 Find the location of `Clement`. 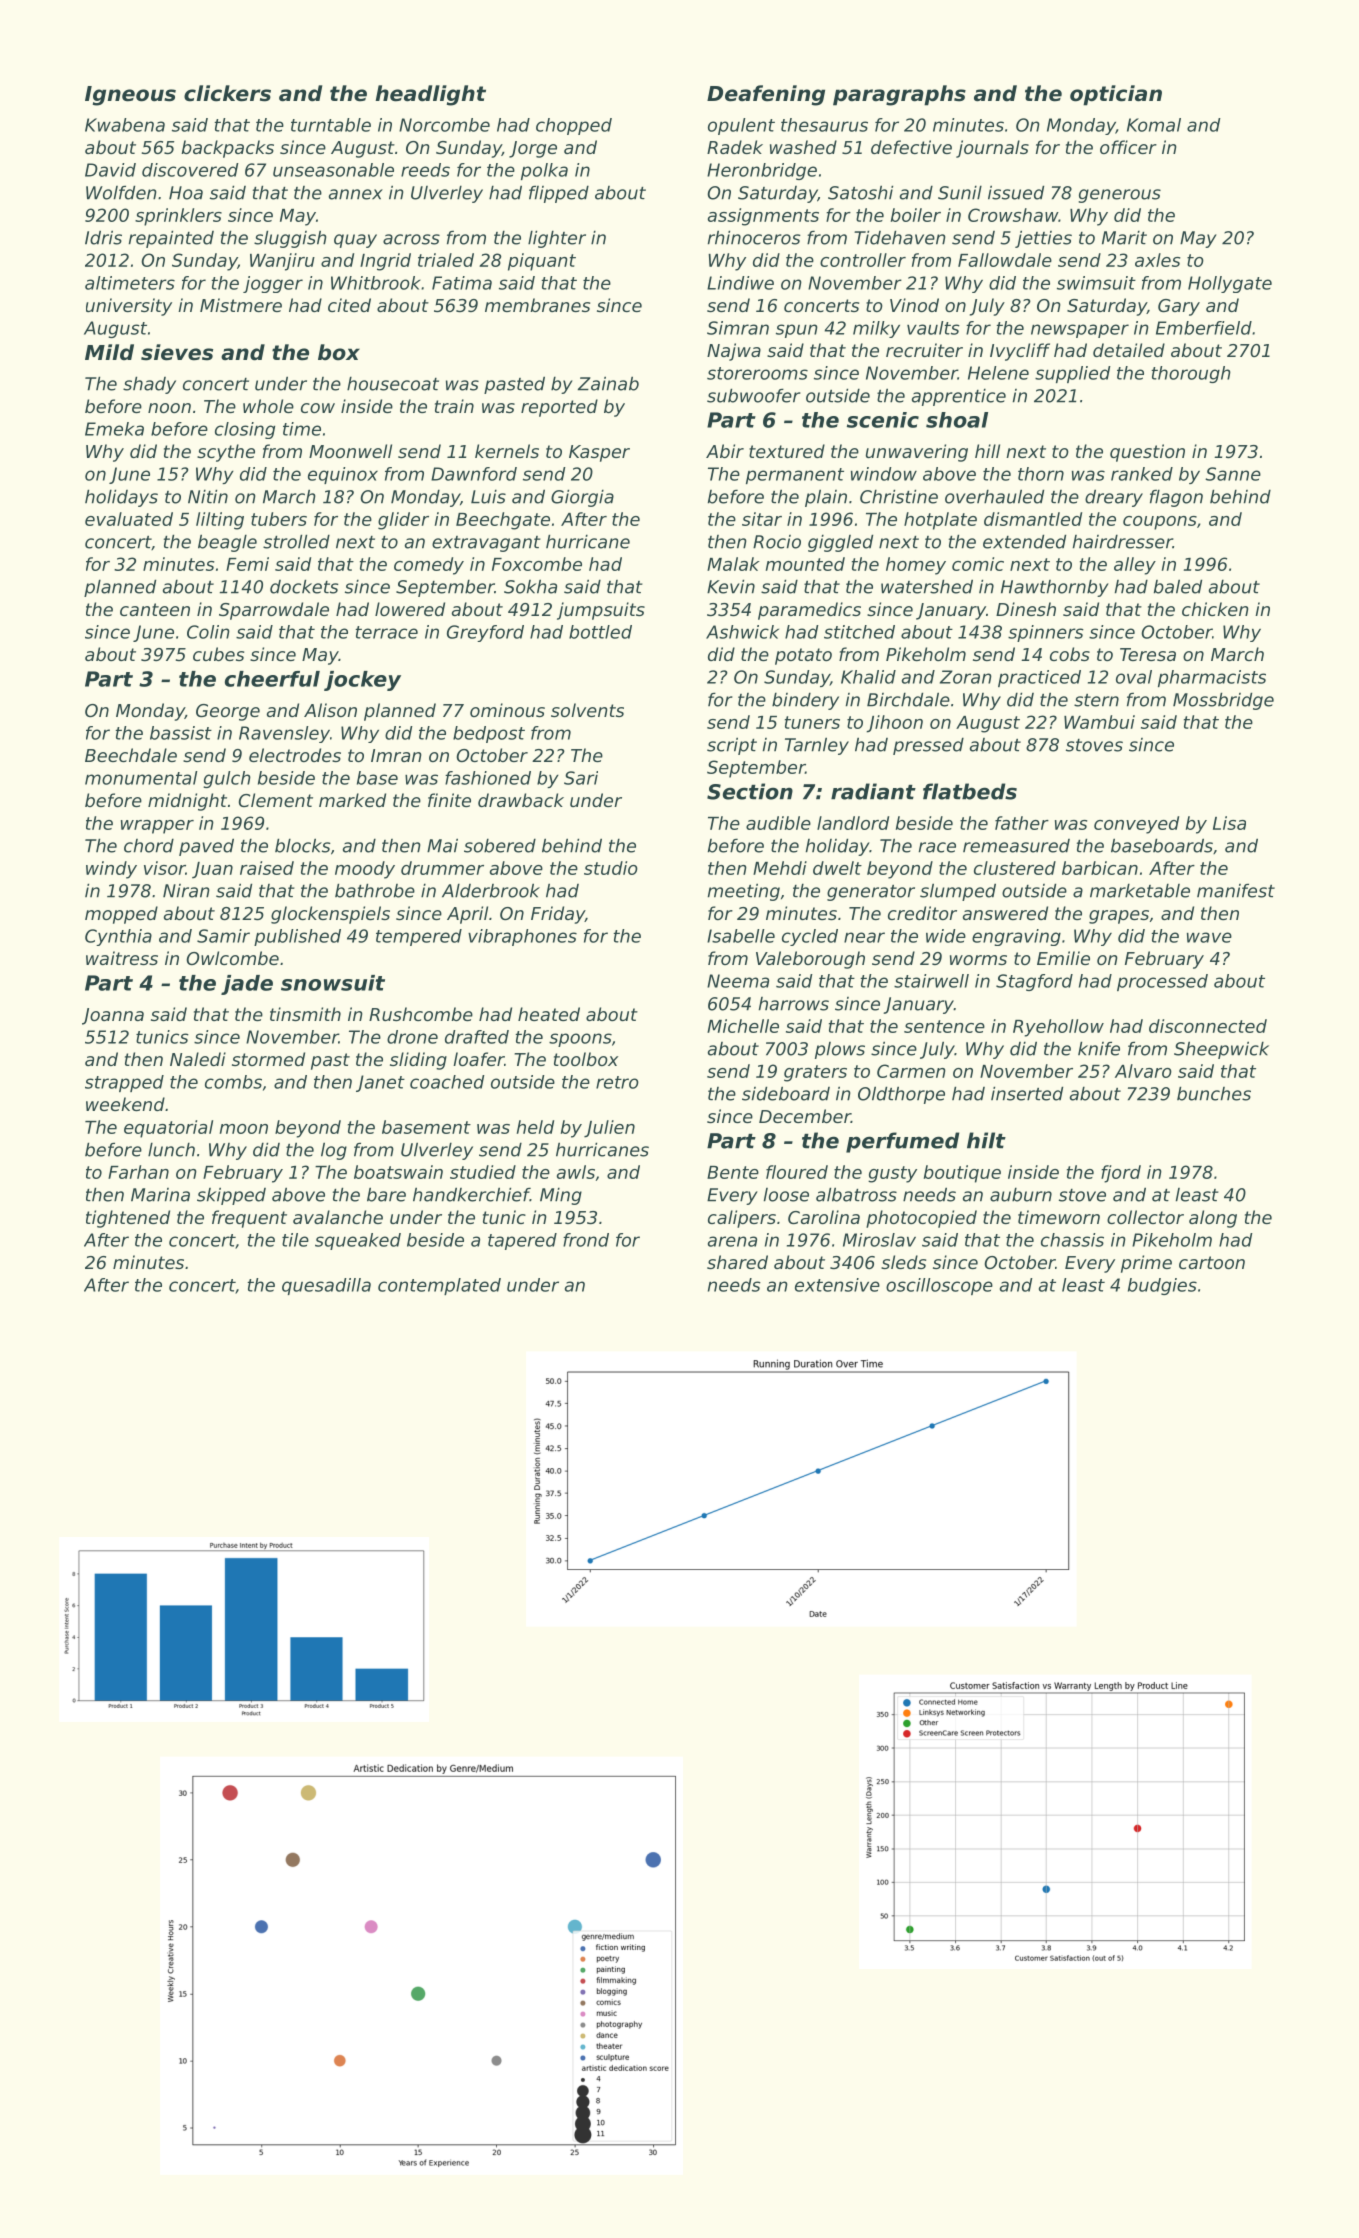

Clement is located at coordinates (276, 800).
